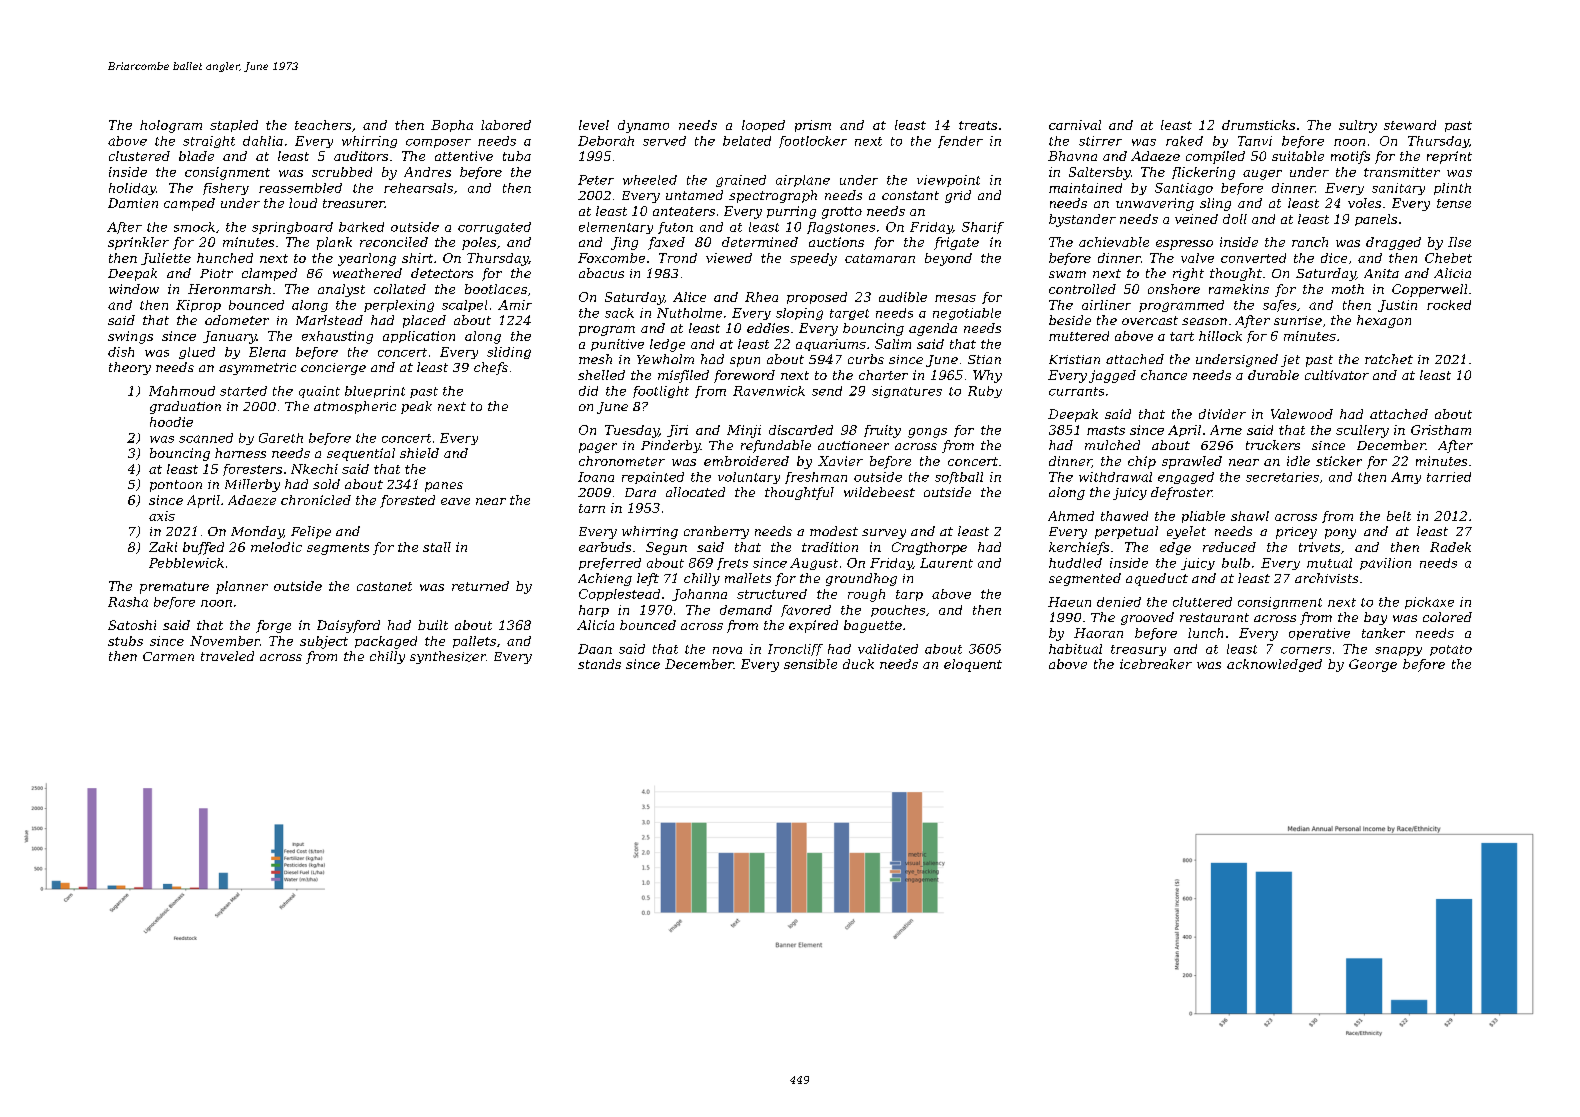  Describe the element at coordinates (171, 126) in the screenshot. I see `hologram` at that location.
